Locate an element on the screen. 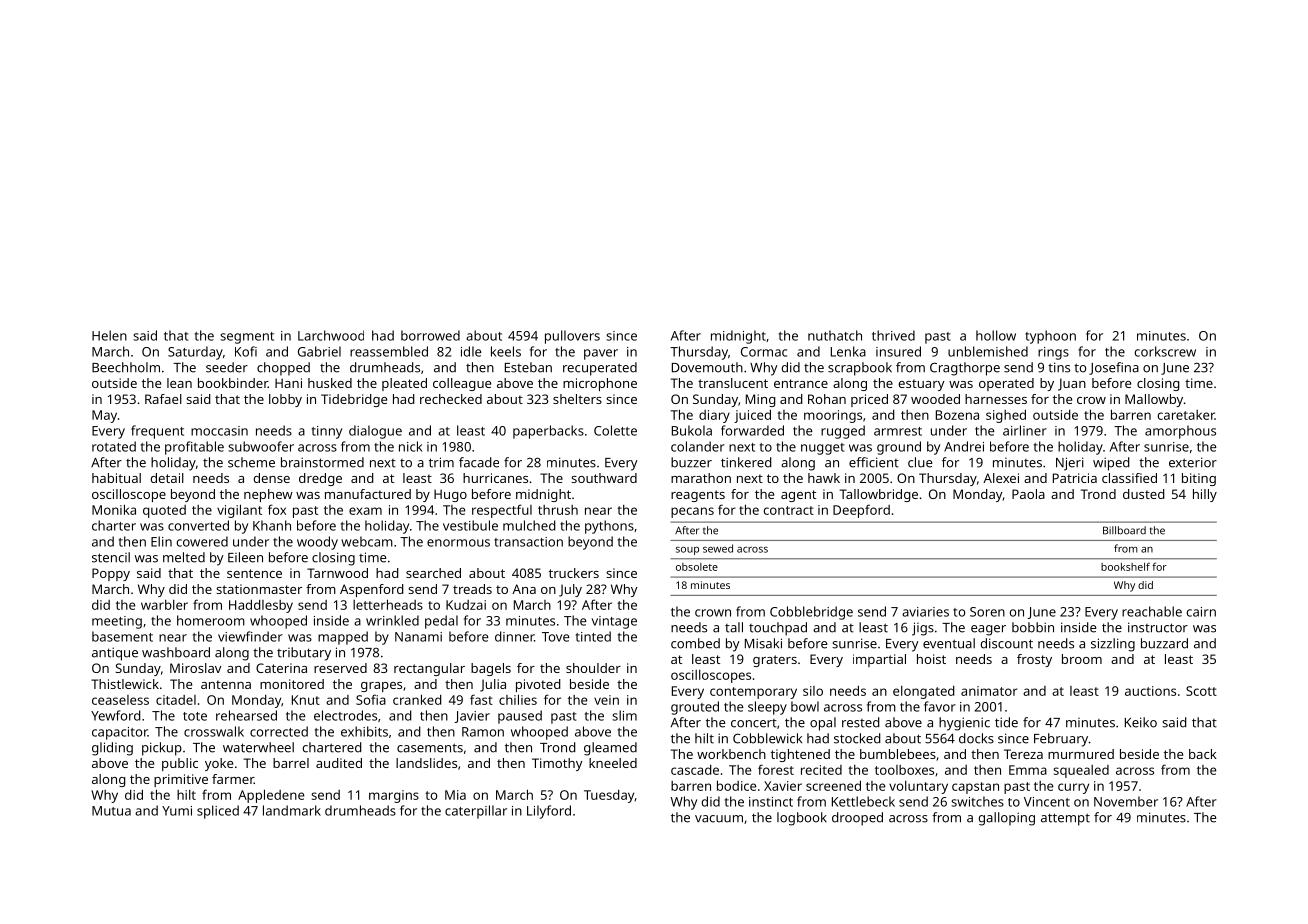 The height and width of the screenshot is (924, 1308). touchpad is located at coordinates (778, 629).
